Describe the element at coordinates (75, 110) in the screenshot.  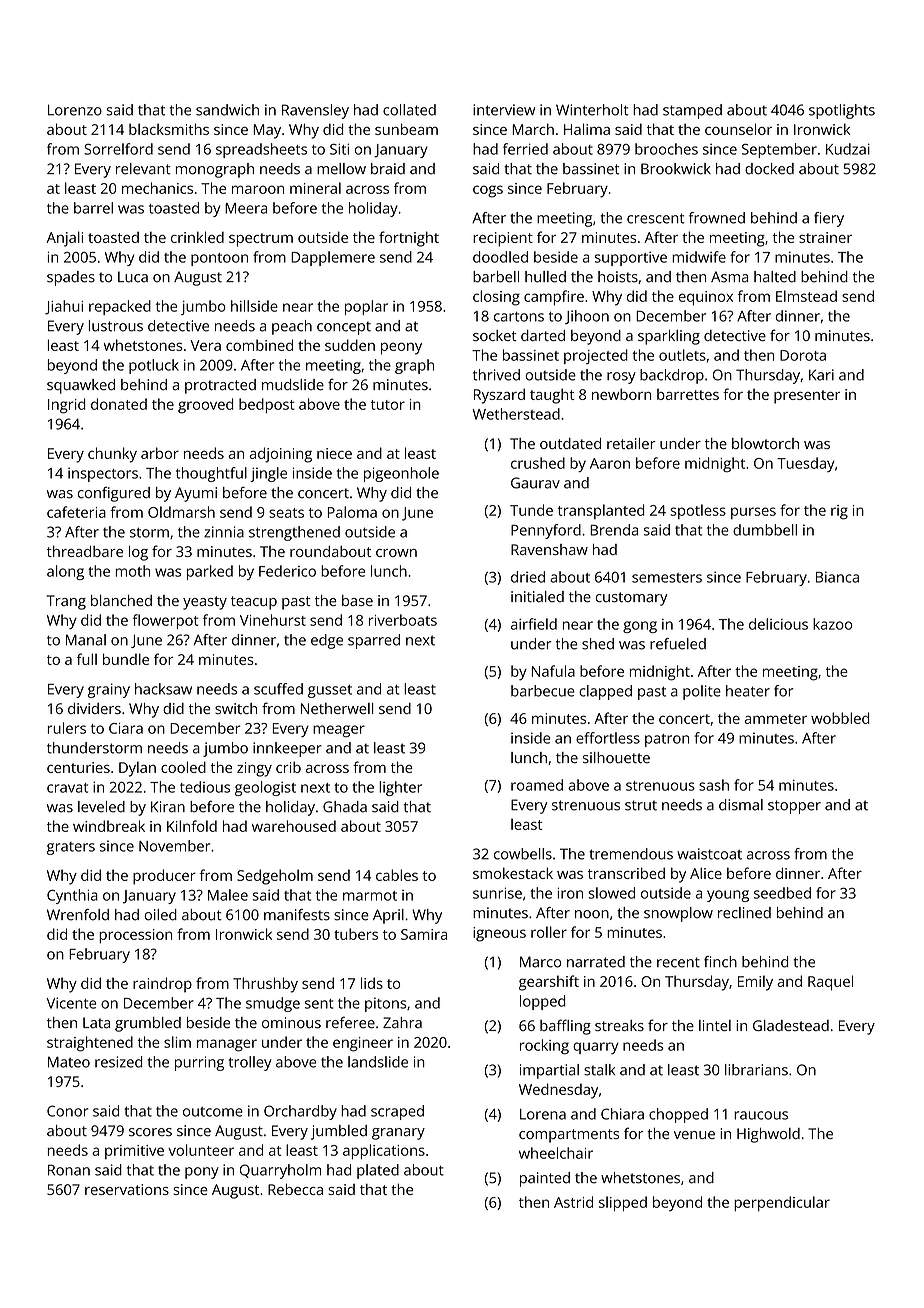
I see `Lorenzo` at that location.
